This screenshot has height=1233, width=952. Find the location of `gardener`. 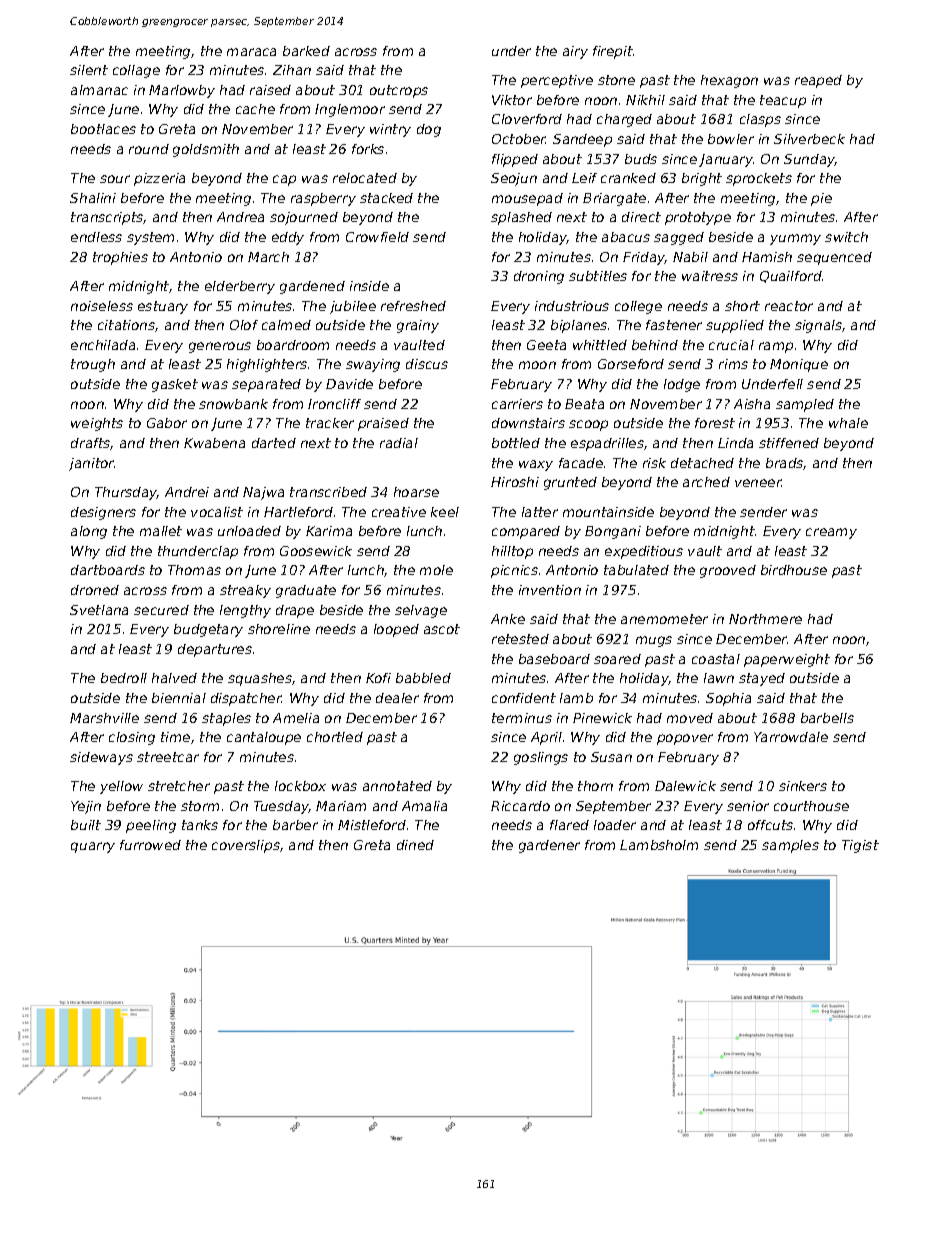

gardener is located at coordinates (549, 846).
